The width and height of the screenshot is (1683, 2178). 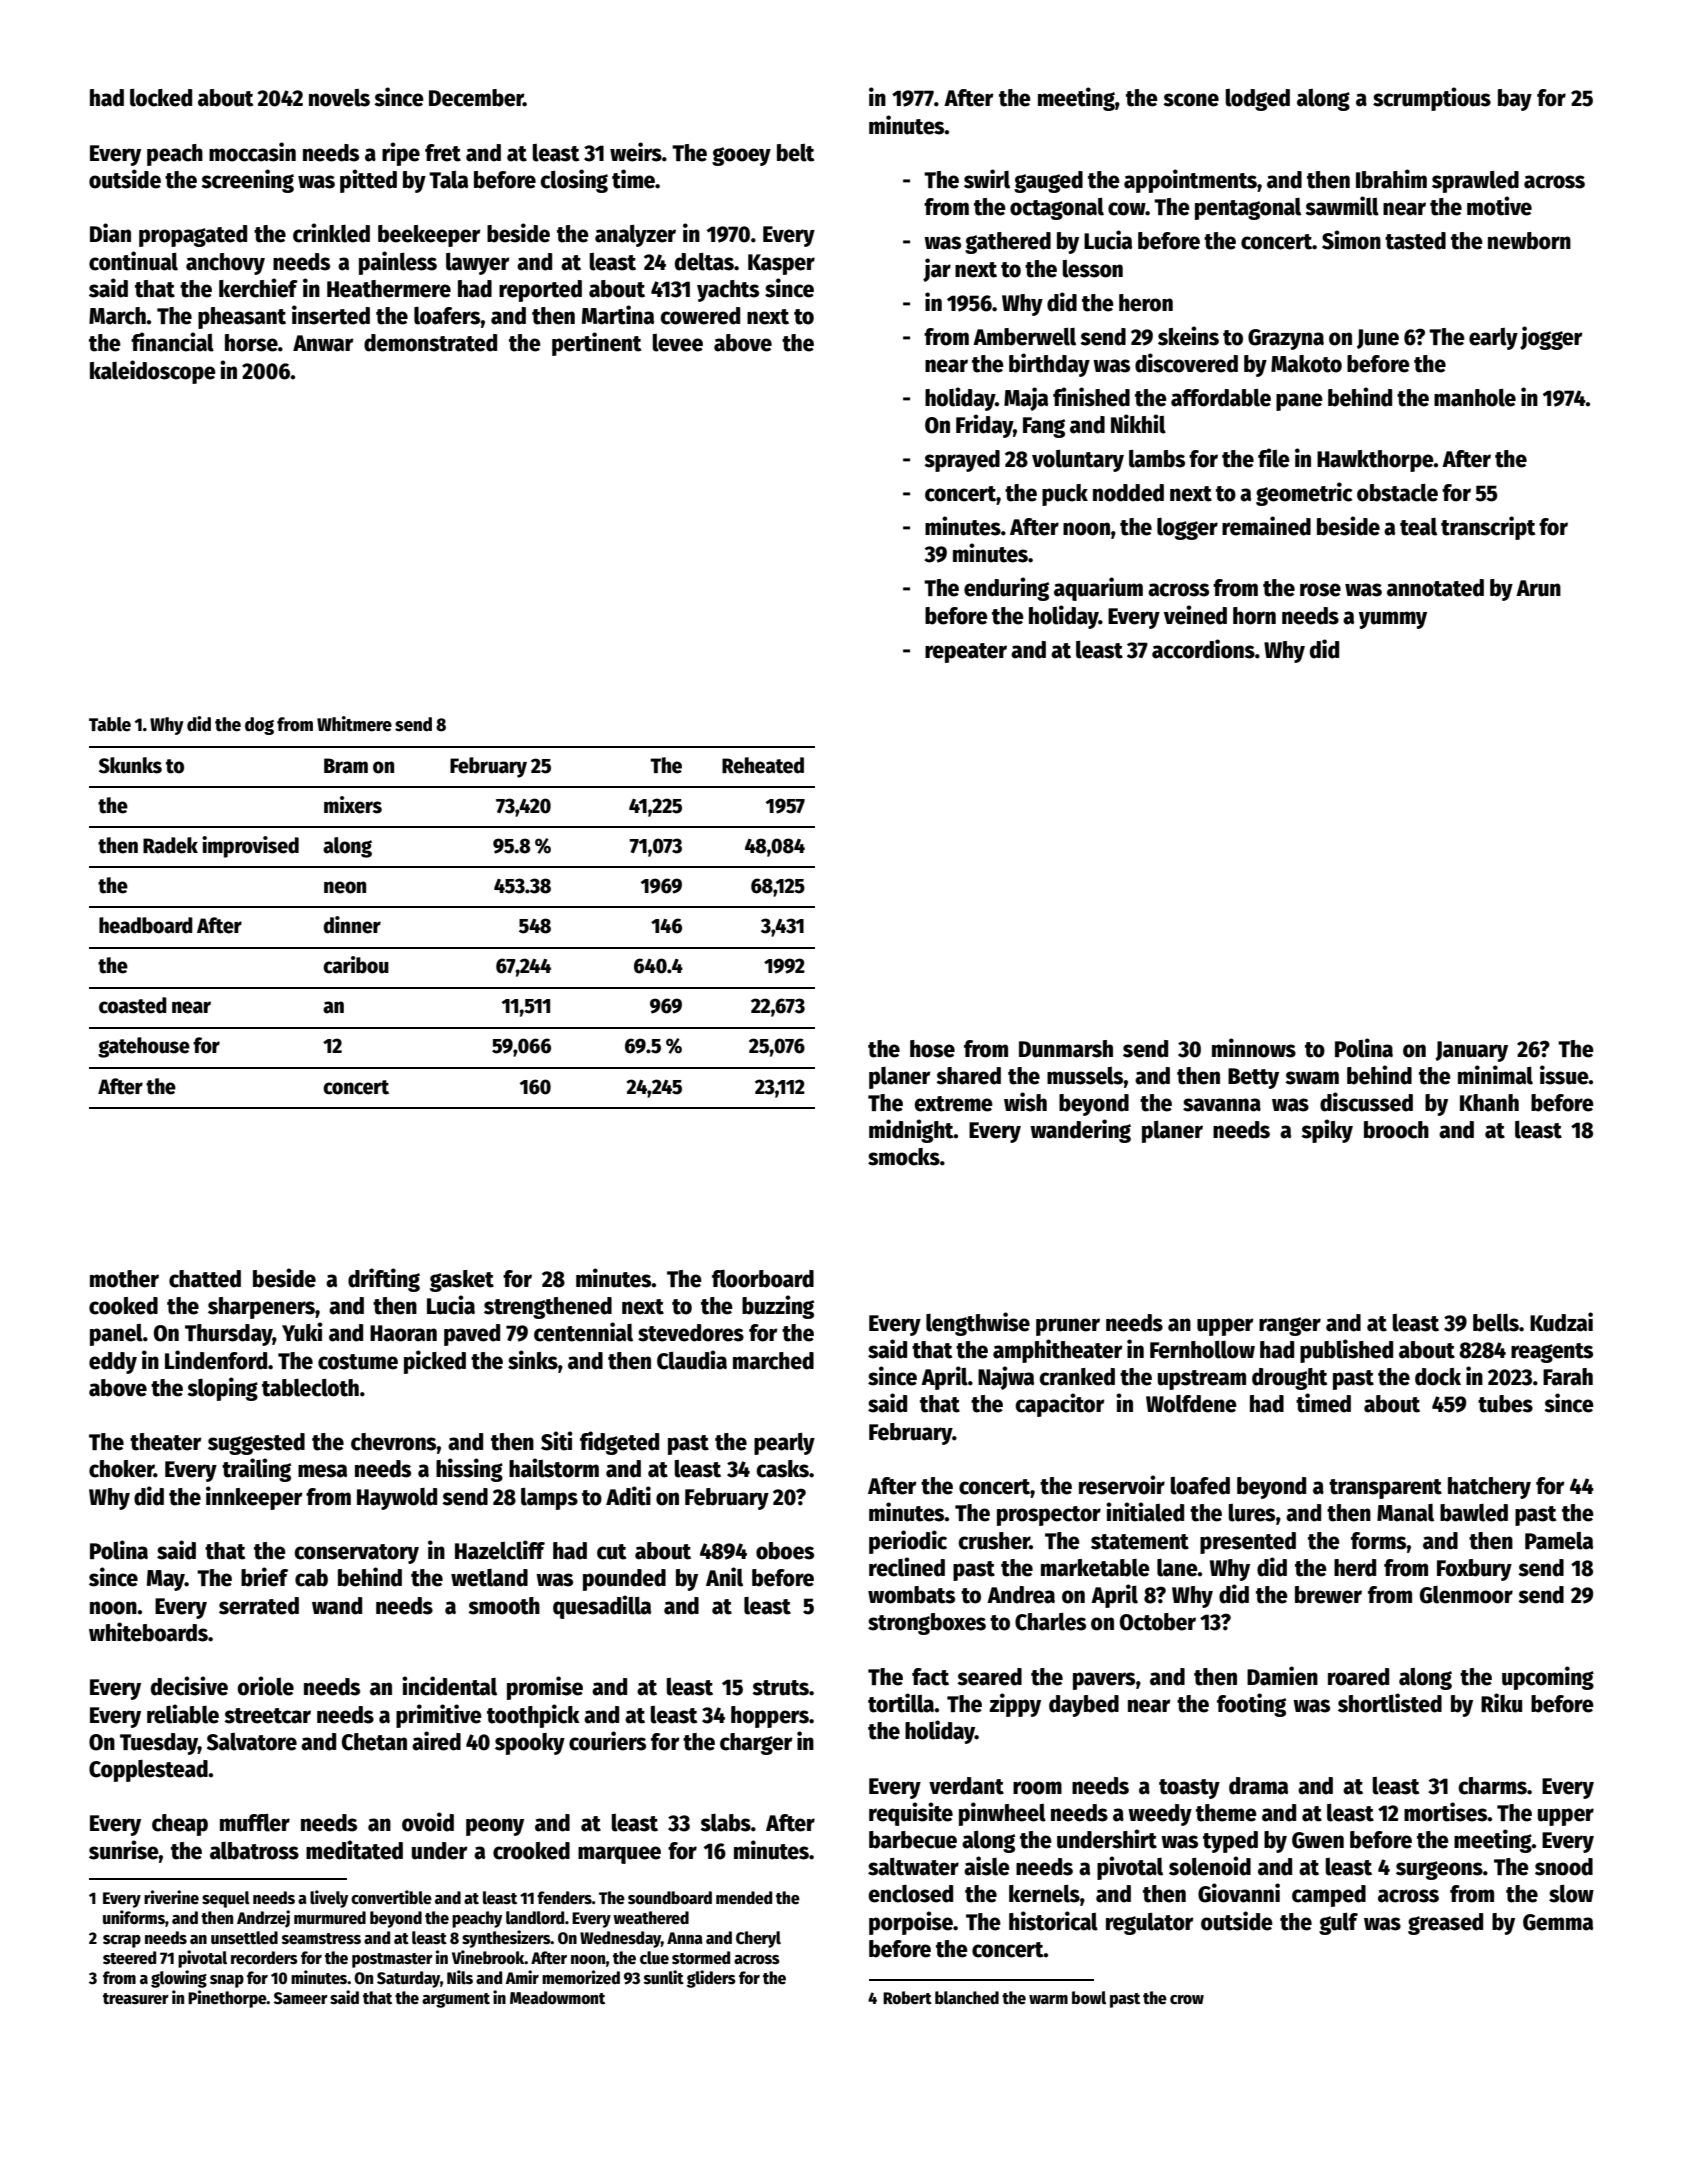 I want to click on chatted, so click(x=205, y=1279).
